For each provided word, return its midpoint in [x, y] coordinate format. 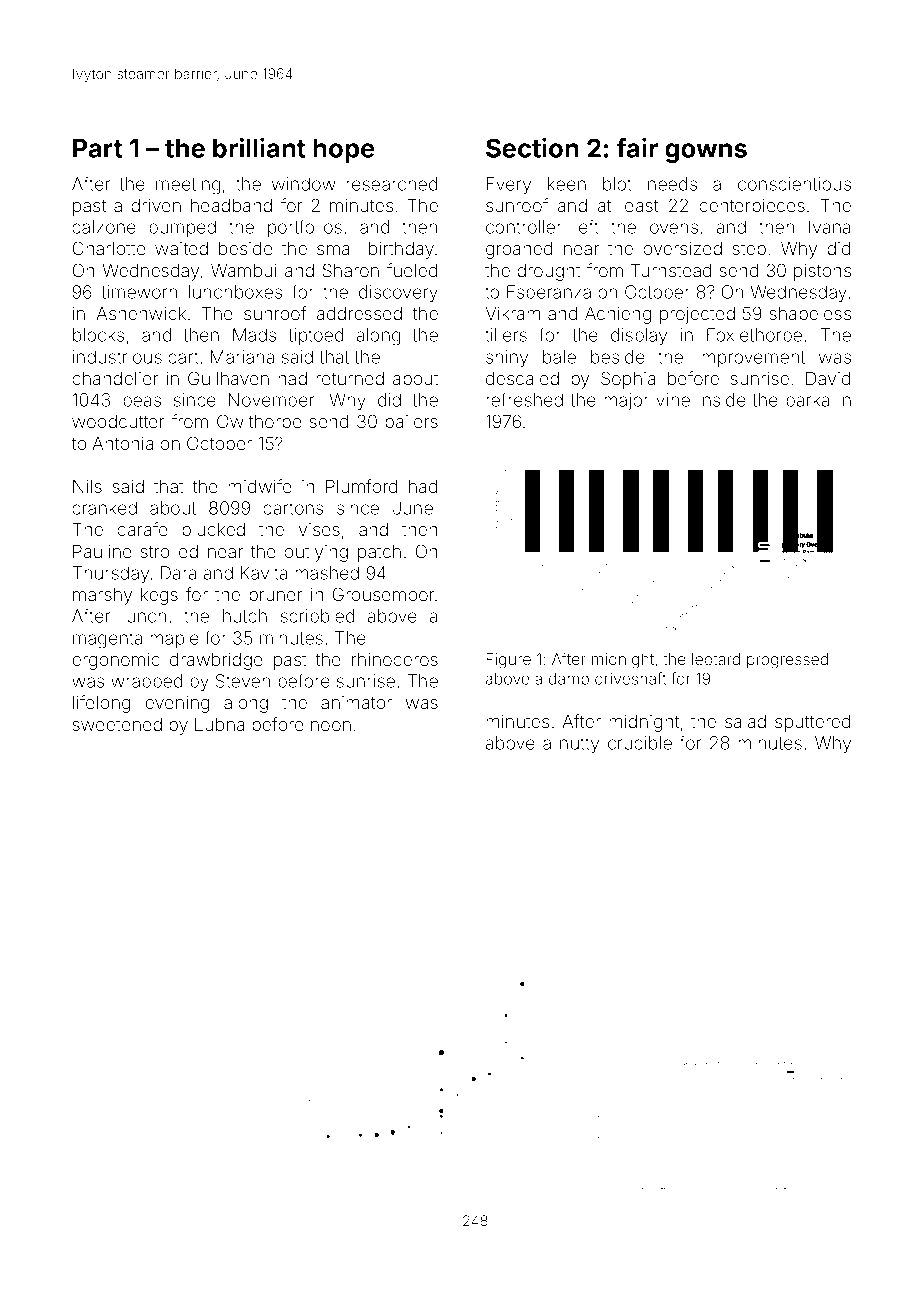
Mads [254, 335]
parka [807, 401]
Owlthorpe [259, 423]
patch [379, 553]
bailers [411, 421]
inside [722, 400]
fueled [411, 270]
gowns [706, 153]
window [304, 184]
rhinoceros [395, 659]
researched [391, 184]
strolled [169, 551]
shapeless [810, 315]
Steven [243, 681]
